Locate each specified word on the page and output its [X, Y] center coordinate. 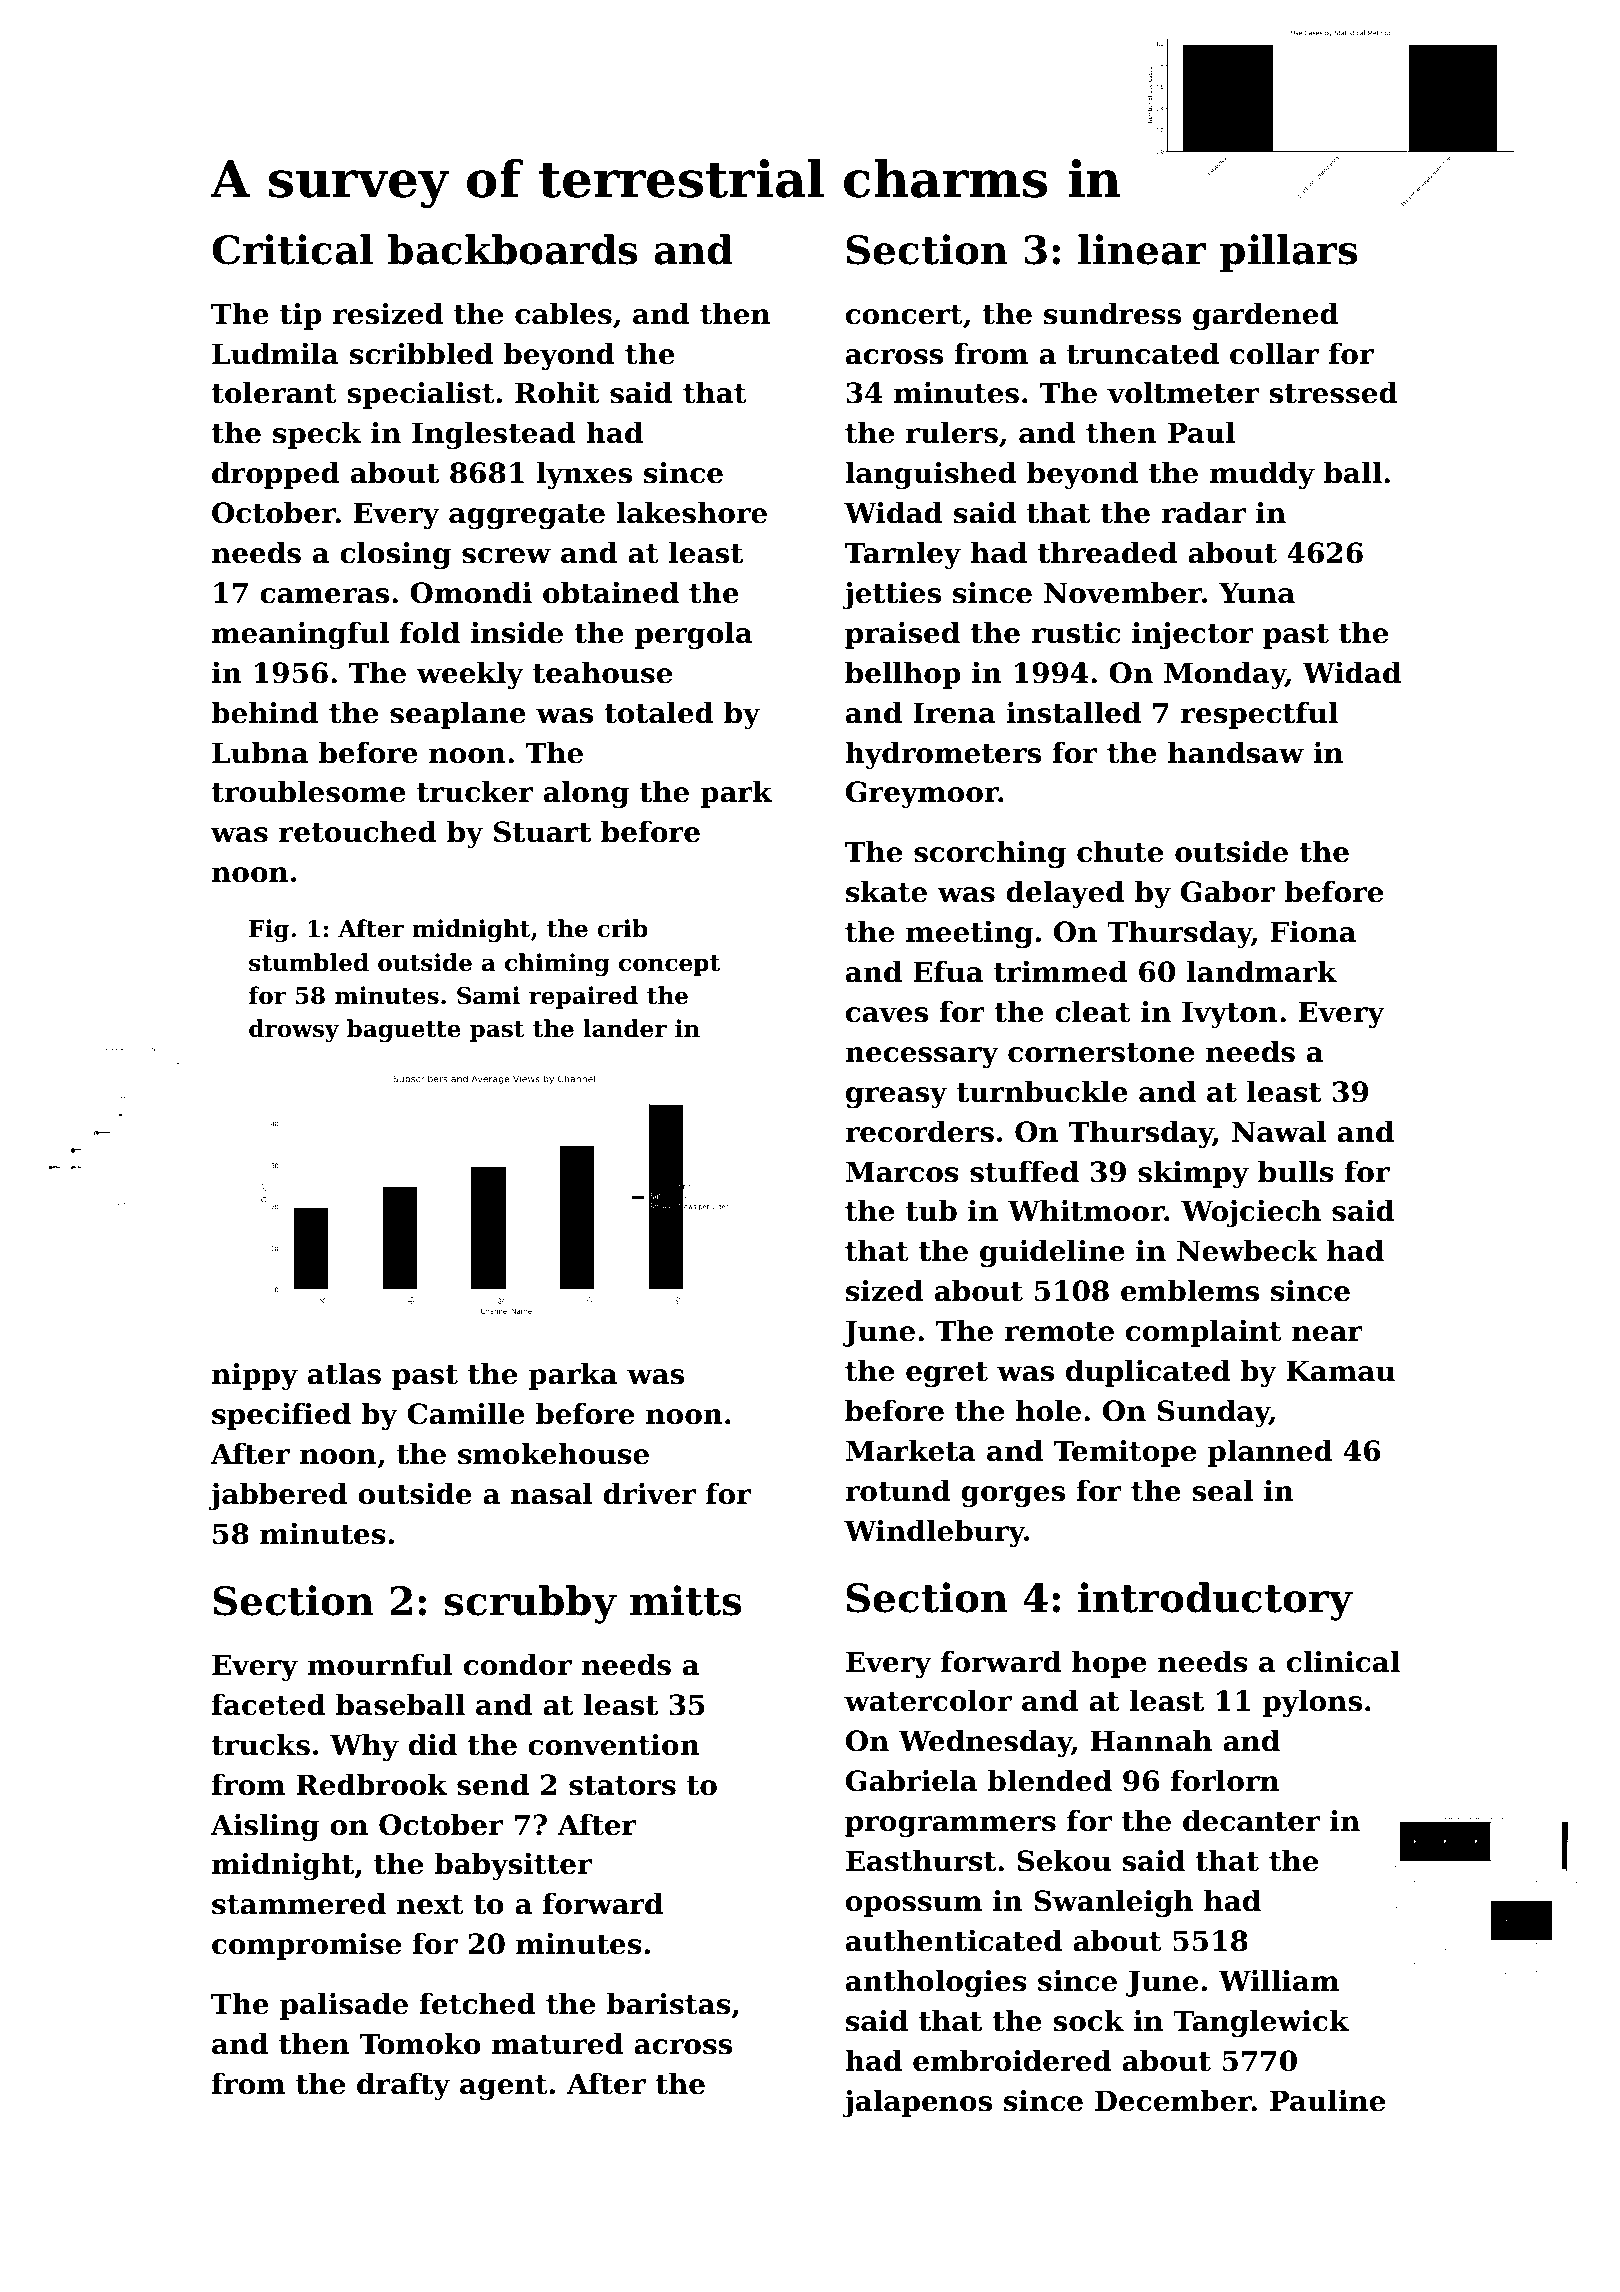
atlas [344, 1374]
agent [504, 2087]
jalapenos [917, 2103]
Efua [948, 972]
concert [904, 315]
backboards [513, 249]
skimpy [1193, 1174]
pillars [1289, 253]
